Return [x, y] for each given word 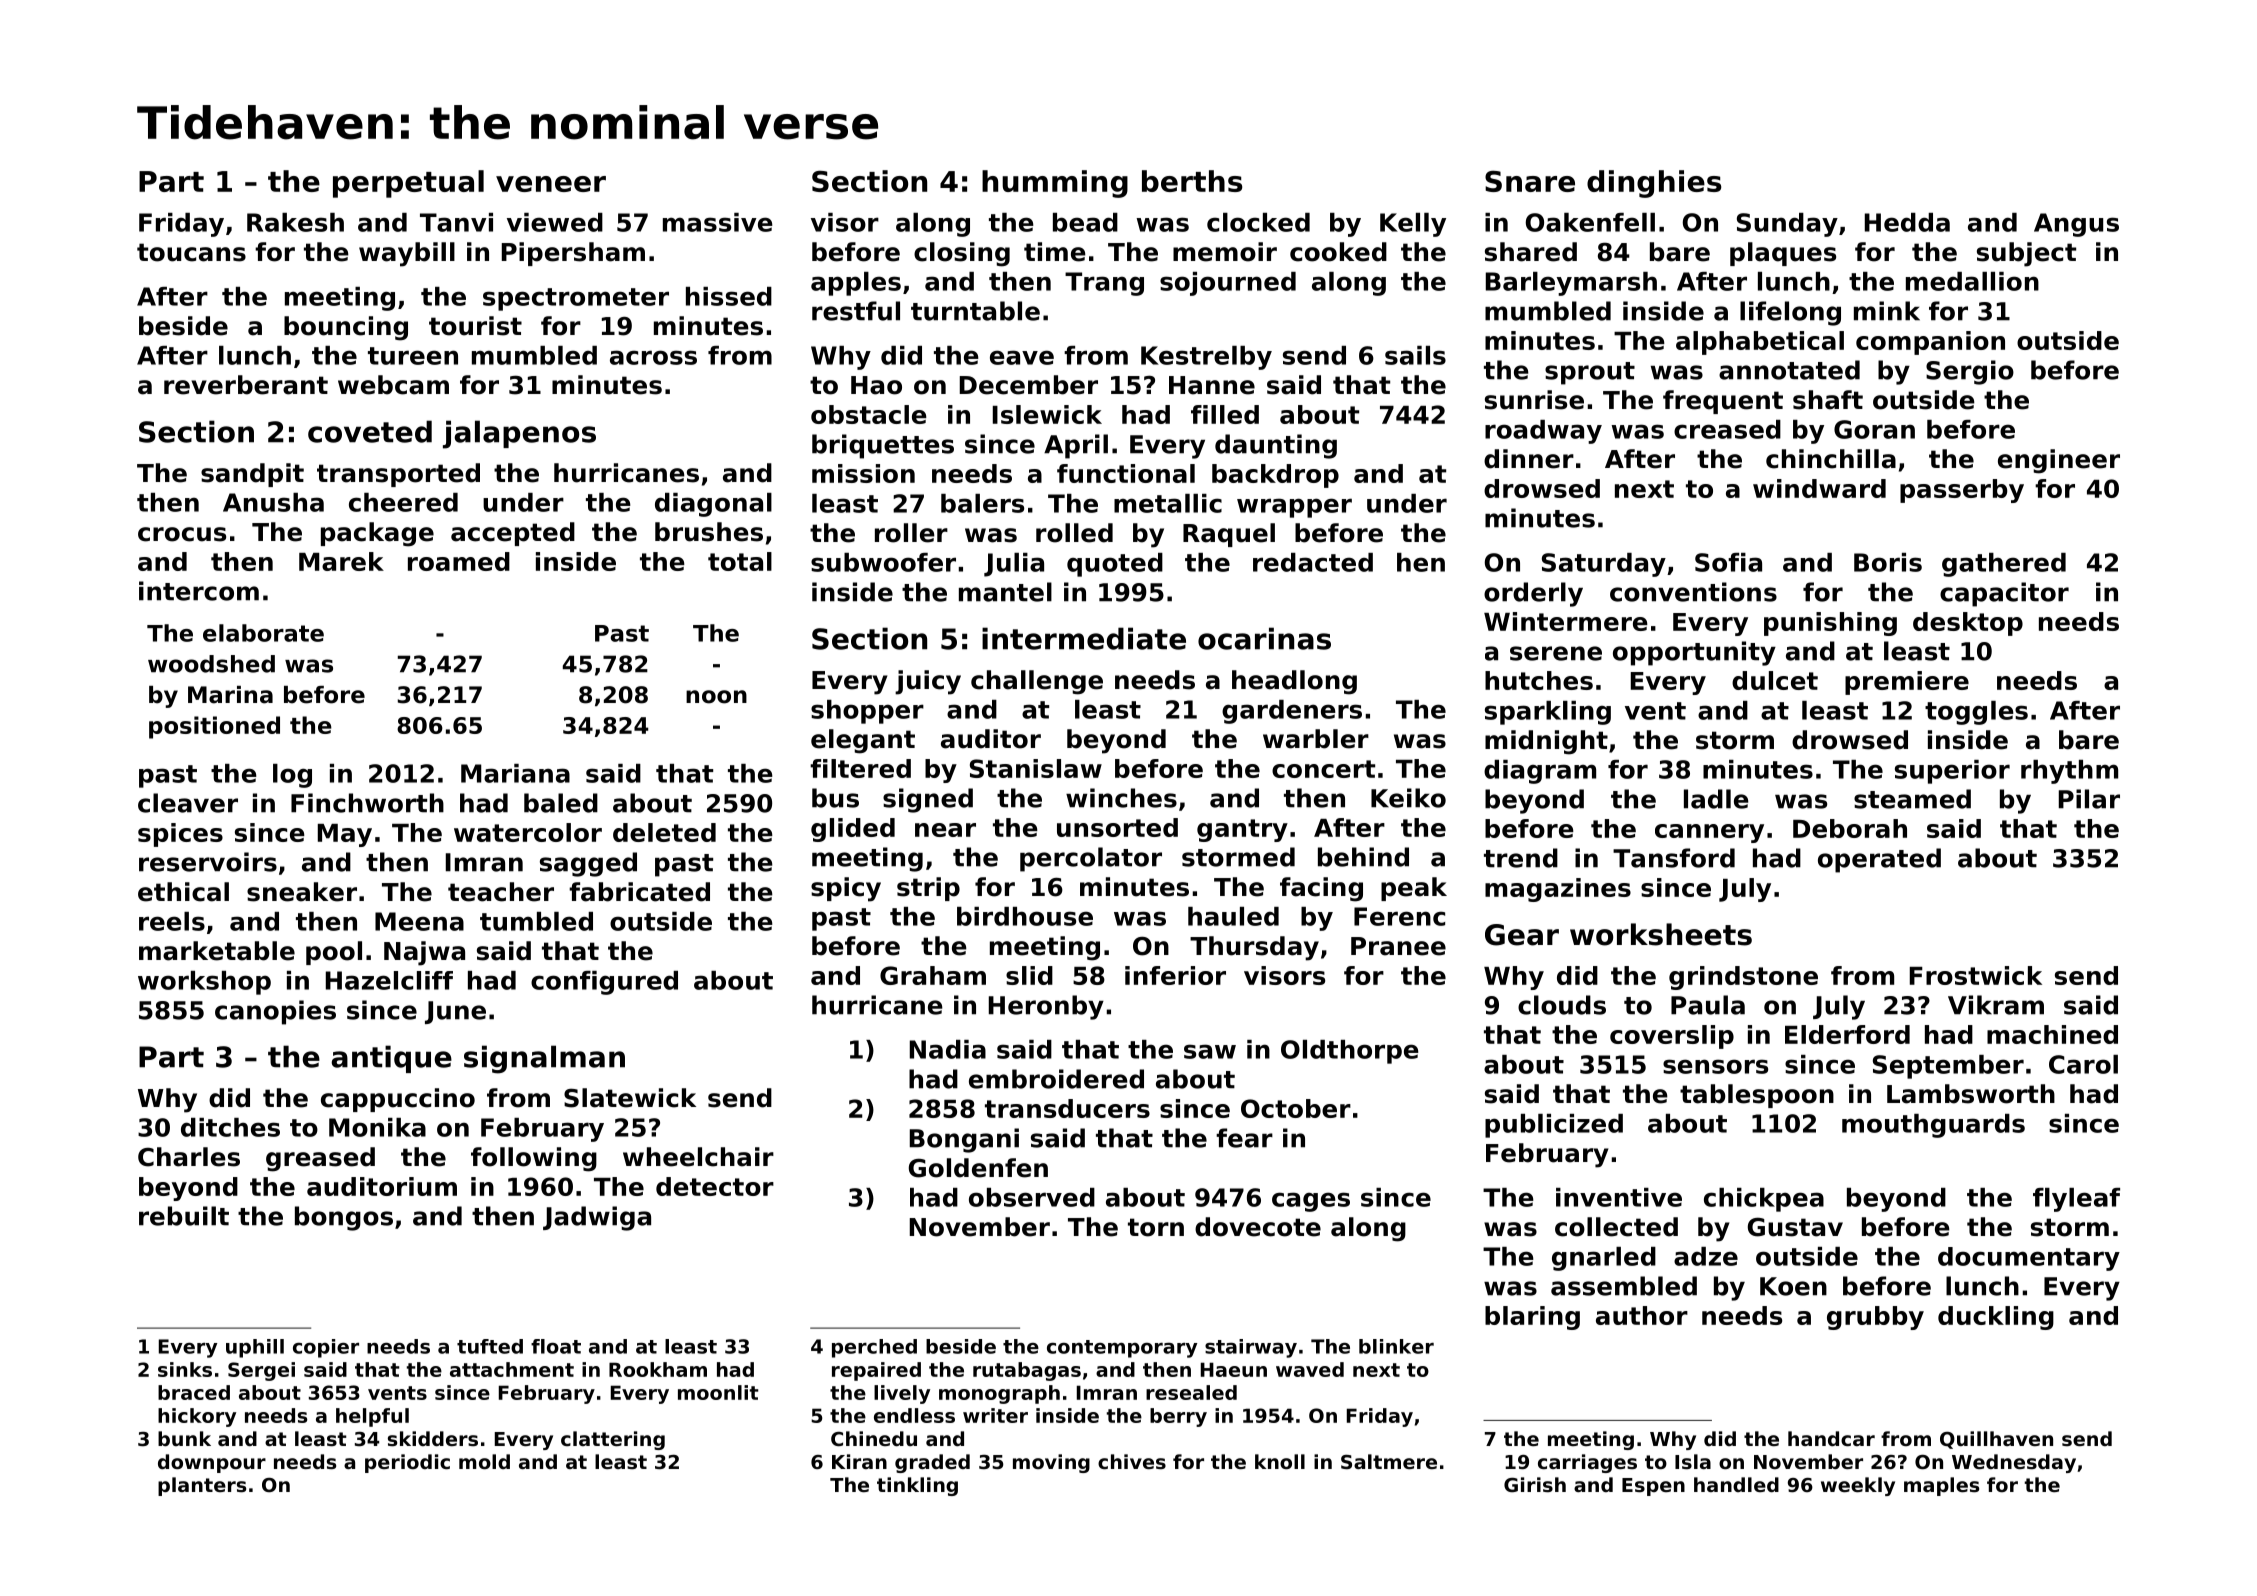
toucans [191, 252]
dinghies [1654, 184]
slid [1029, 975]
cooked [1338, 252]
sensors [1715, 1066]
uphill [255, 1348]
